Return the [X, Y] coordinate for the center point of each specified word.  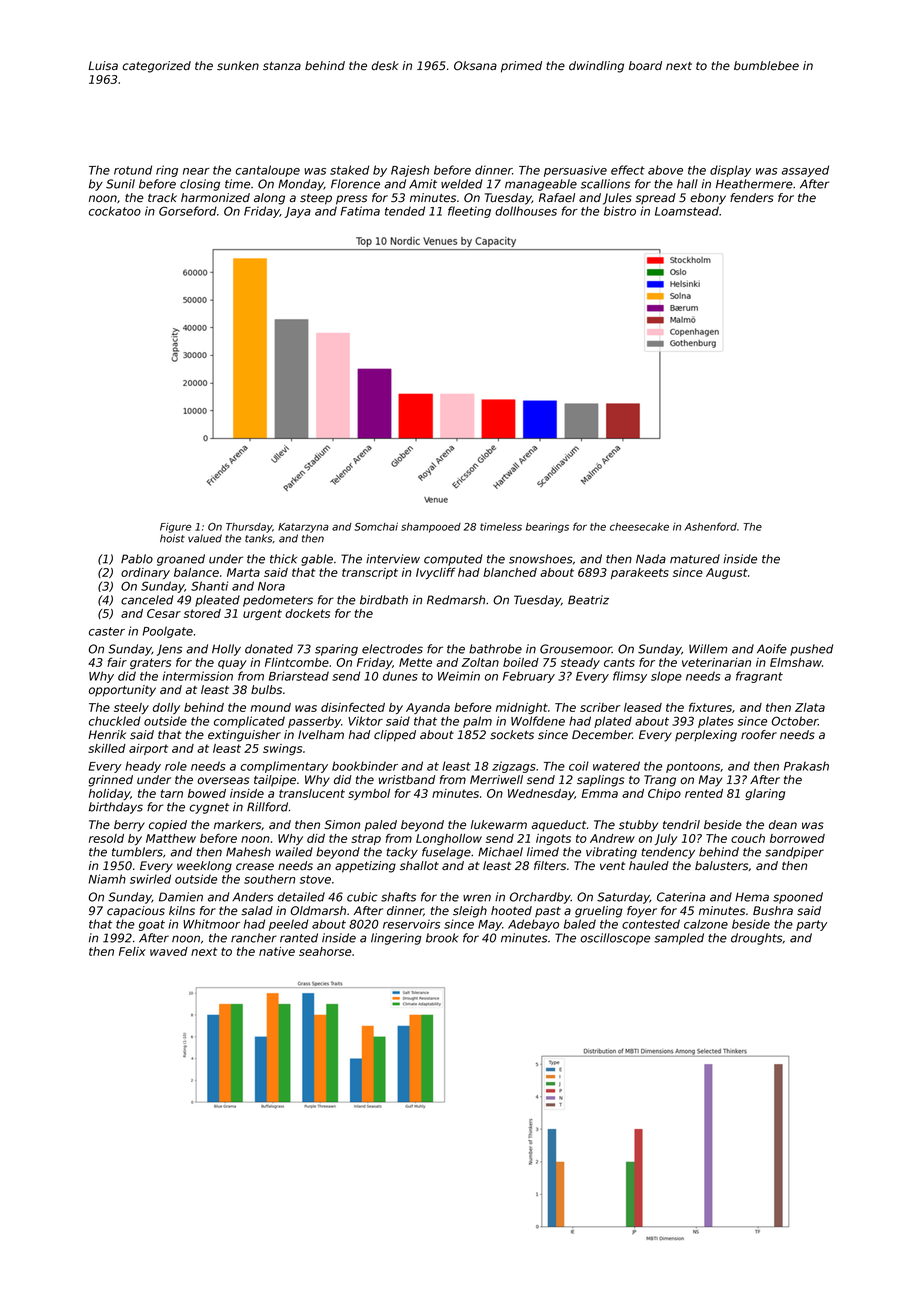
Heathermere [754, 184]
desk [385, 66]
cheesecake [639, 527]
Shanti [209, 586]
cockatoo [115, 211]
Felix [132, 951]
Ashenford [711, 526]
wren [477, 898]
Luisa [103, 66]
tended [405, 211]
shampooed [431, 528]
